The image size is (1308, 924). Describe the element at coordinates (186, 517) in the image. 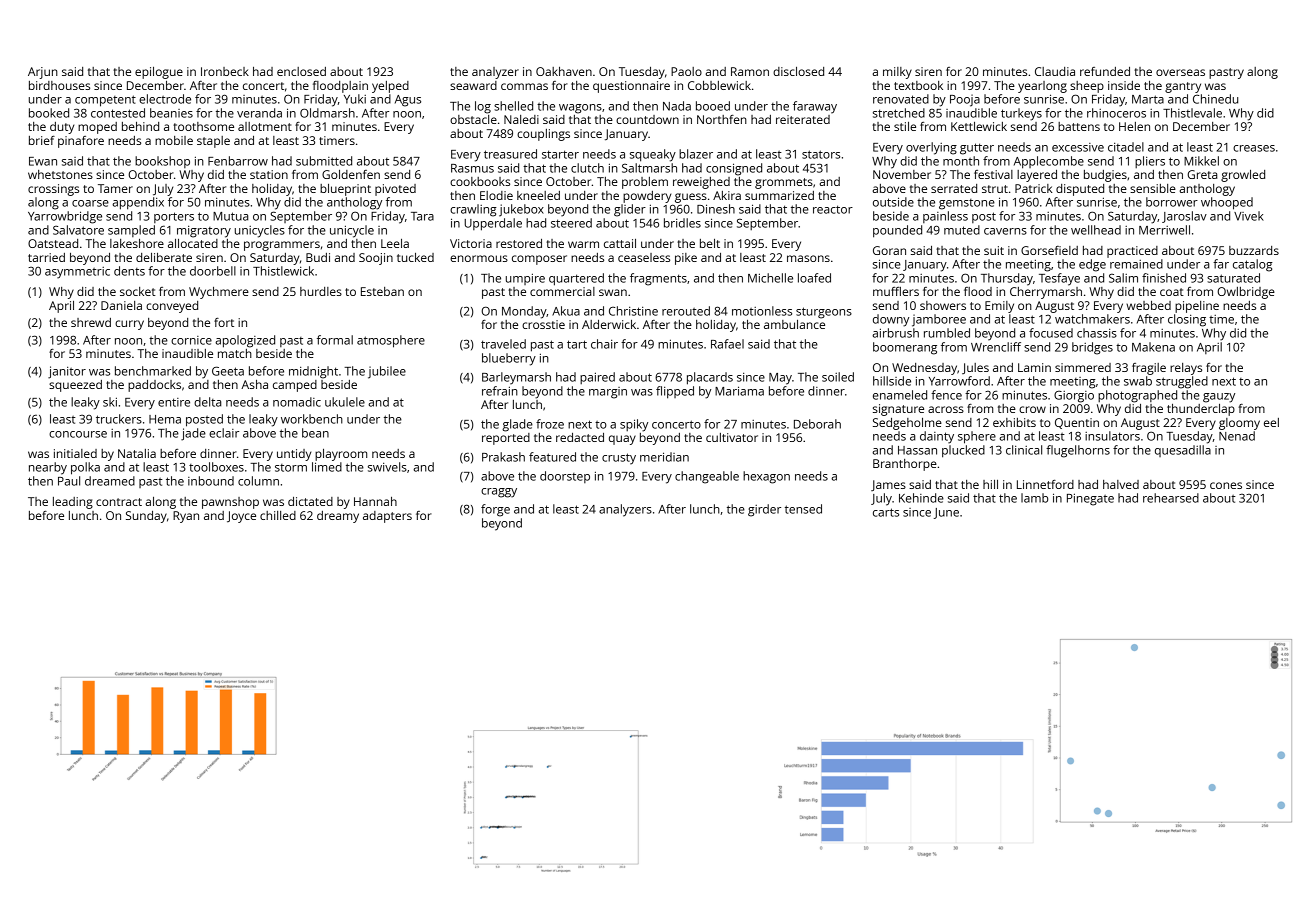

I see `Ryan` at that location.
